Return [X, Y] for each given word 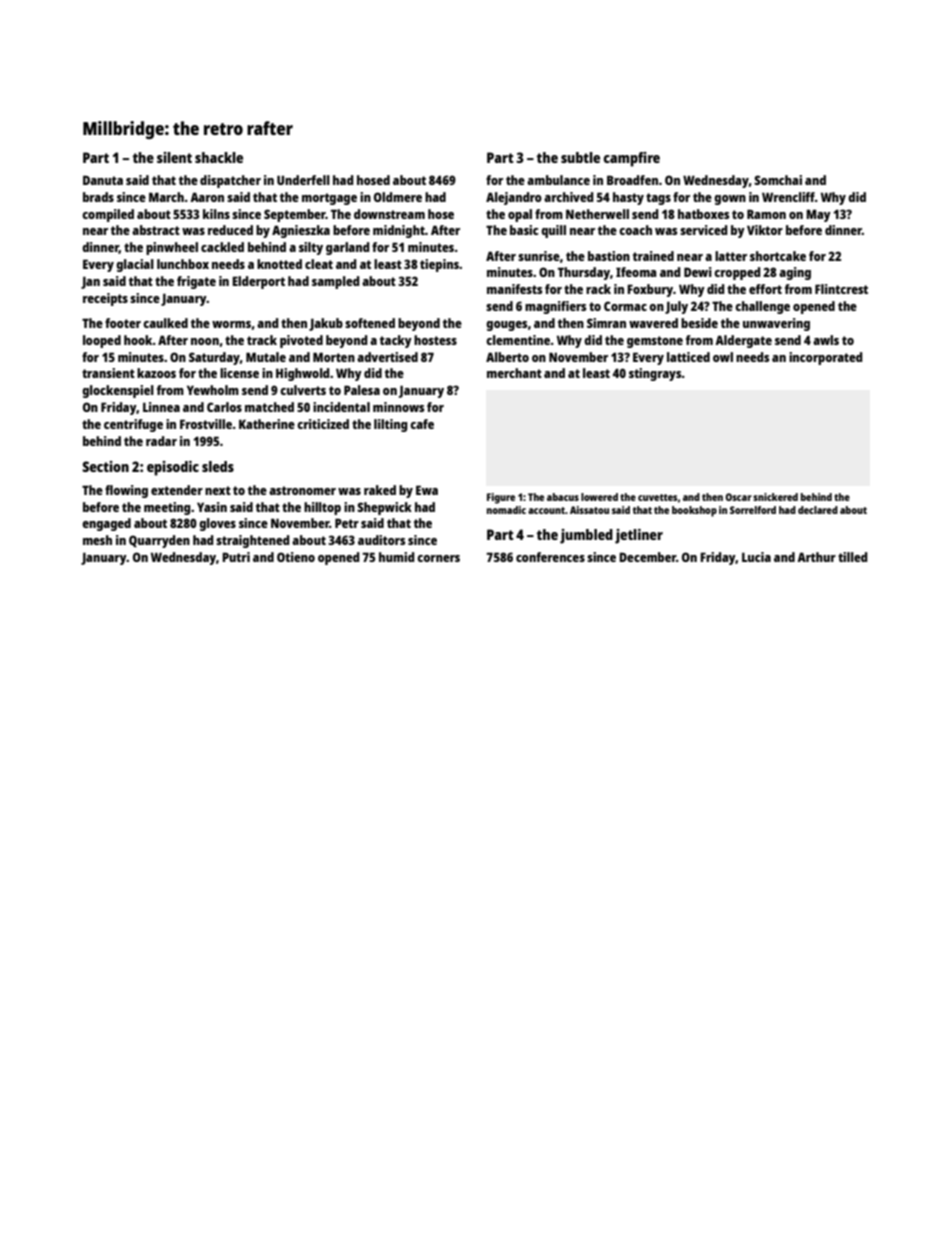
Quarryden [159, 541]
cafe [422, 424]
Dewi [698, 272]
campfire [632, 159]
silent [174, 157]
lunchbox [183, 264]
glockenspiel [118, 391]
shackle [219, 157]
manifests [514, 289]
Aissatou [589, 510]
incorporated [826, 358]
